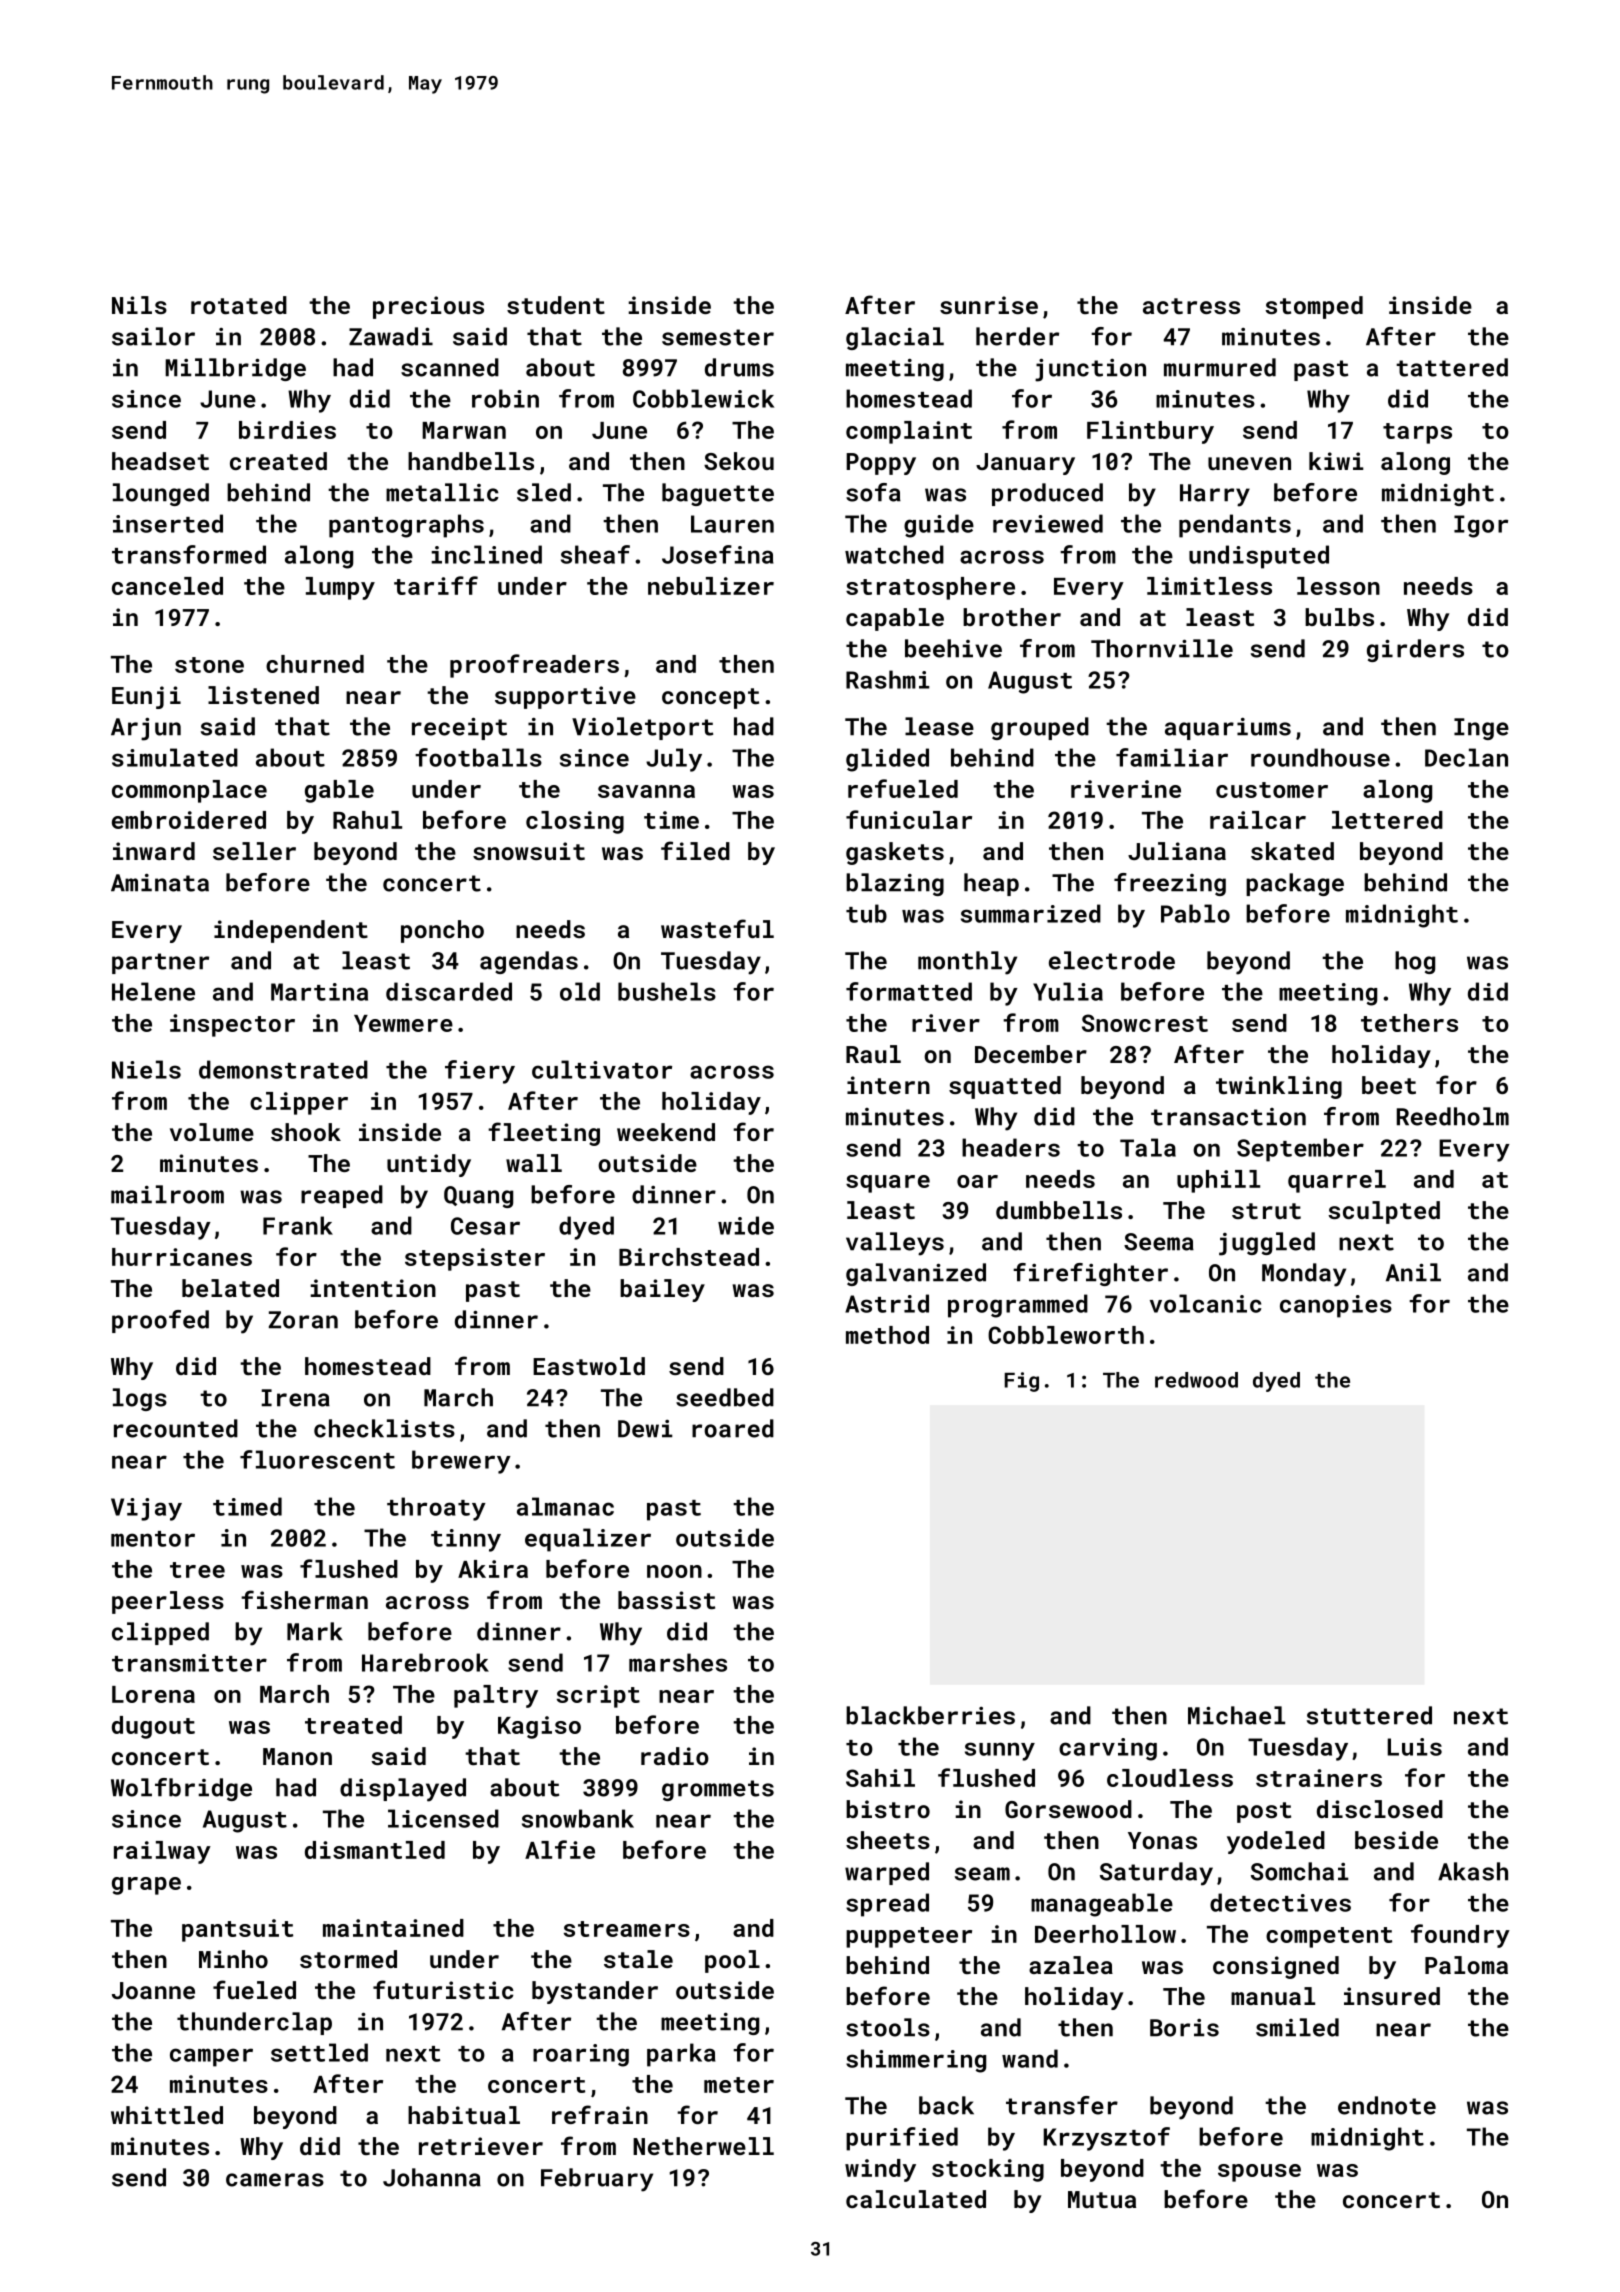 This screenshot has height=2292, width=1620. Describe the element at coordinates (989, 305) in the screenshot. I see `sunrise` at that location.
